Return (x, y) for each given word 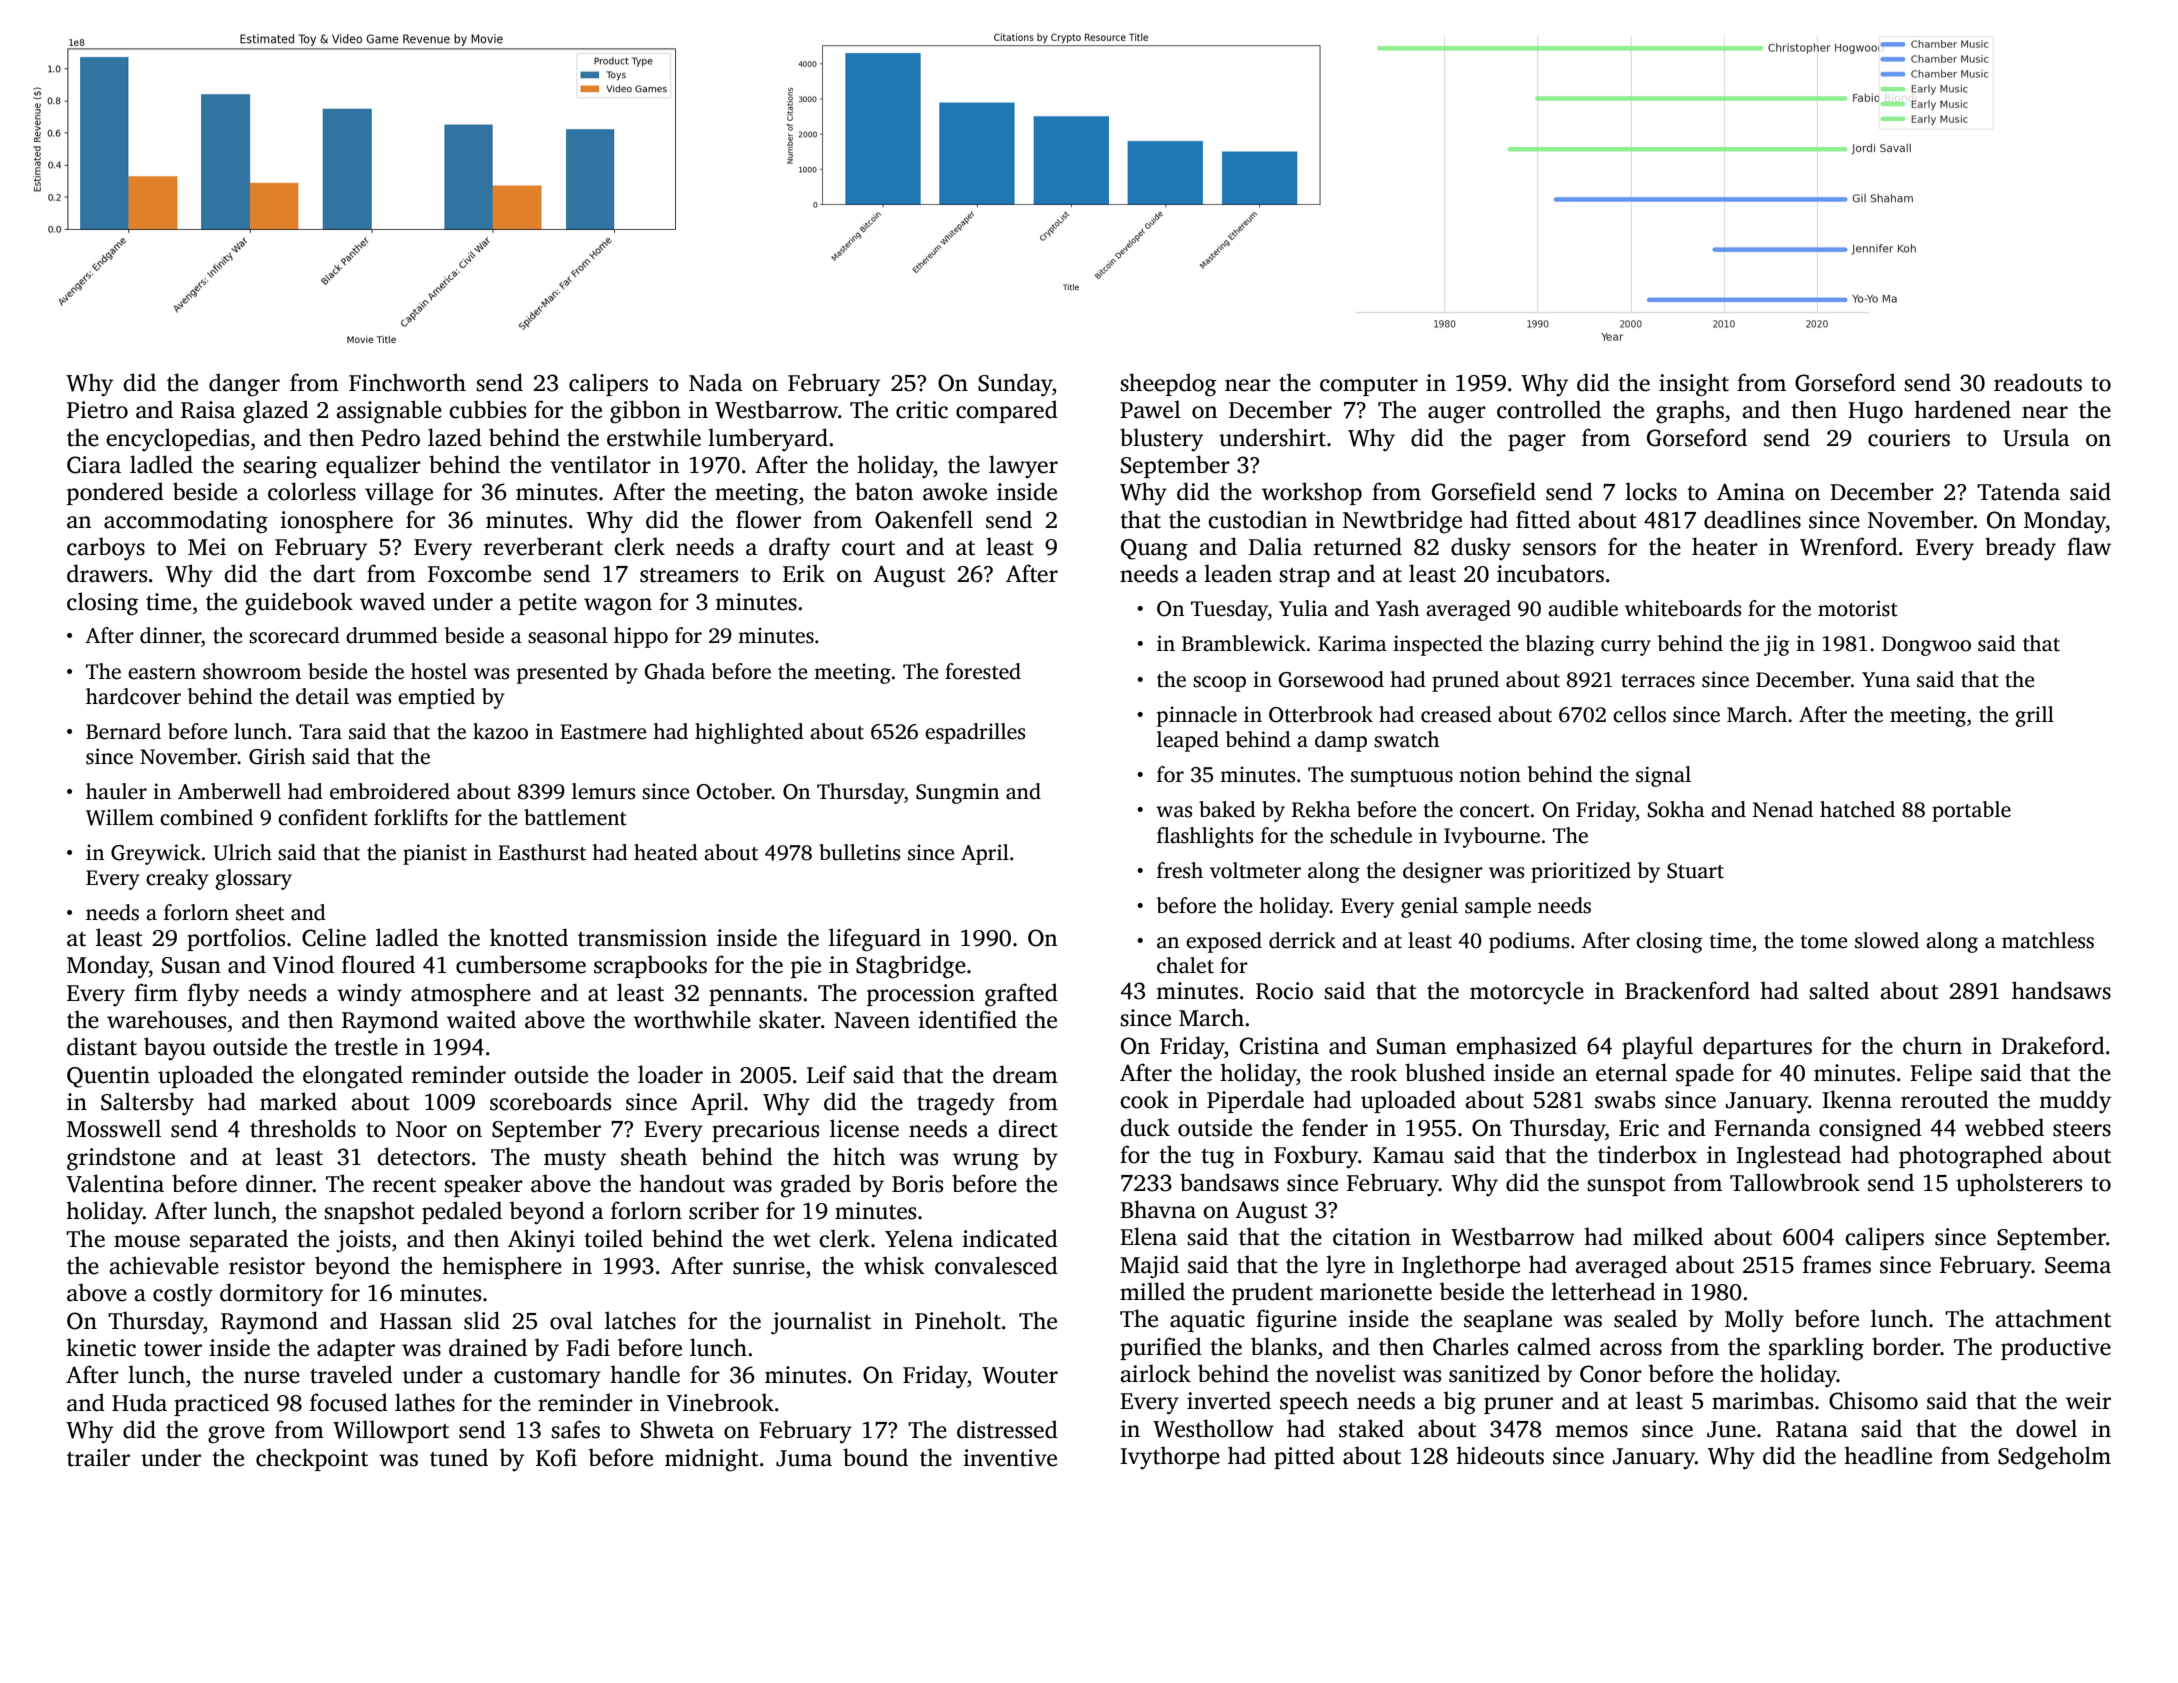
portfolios (236, 939)
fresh (1180, 870)
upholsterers (2019, 1184)
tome (1823, 942)
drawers (107, 573)
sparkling (1816, 1349)
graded (815, 1186)
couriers (1909, 438)
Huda (139, 1402)
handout (682, 1183)
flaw (2089, 546)
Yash (1398, 608)
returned (1358, 546)
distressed (1007, 1429)
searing (280, 467)
